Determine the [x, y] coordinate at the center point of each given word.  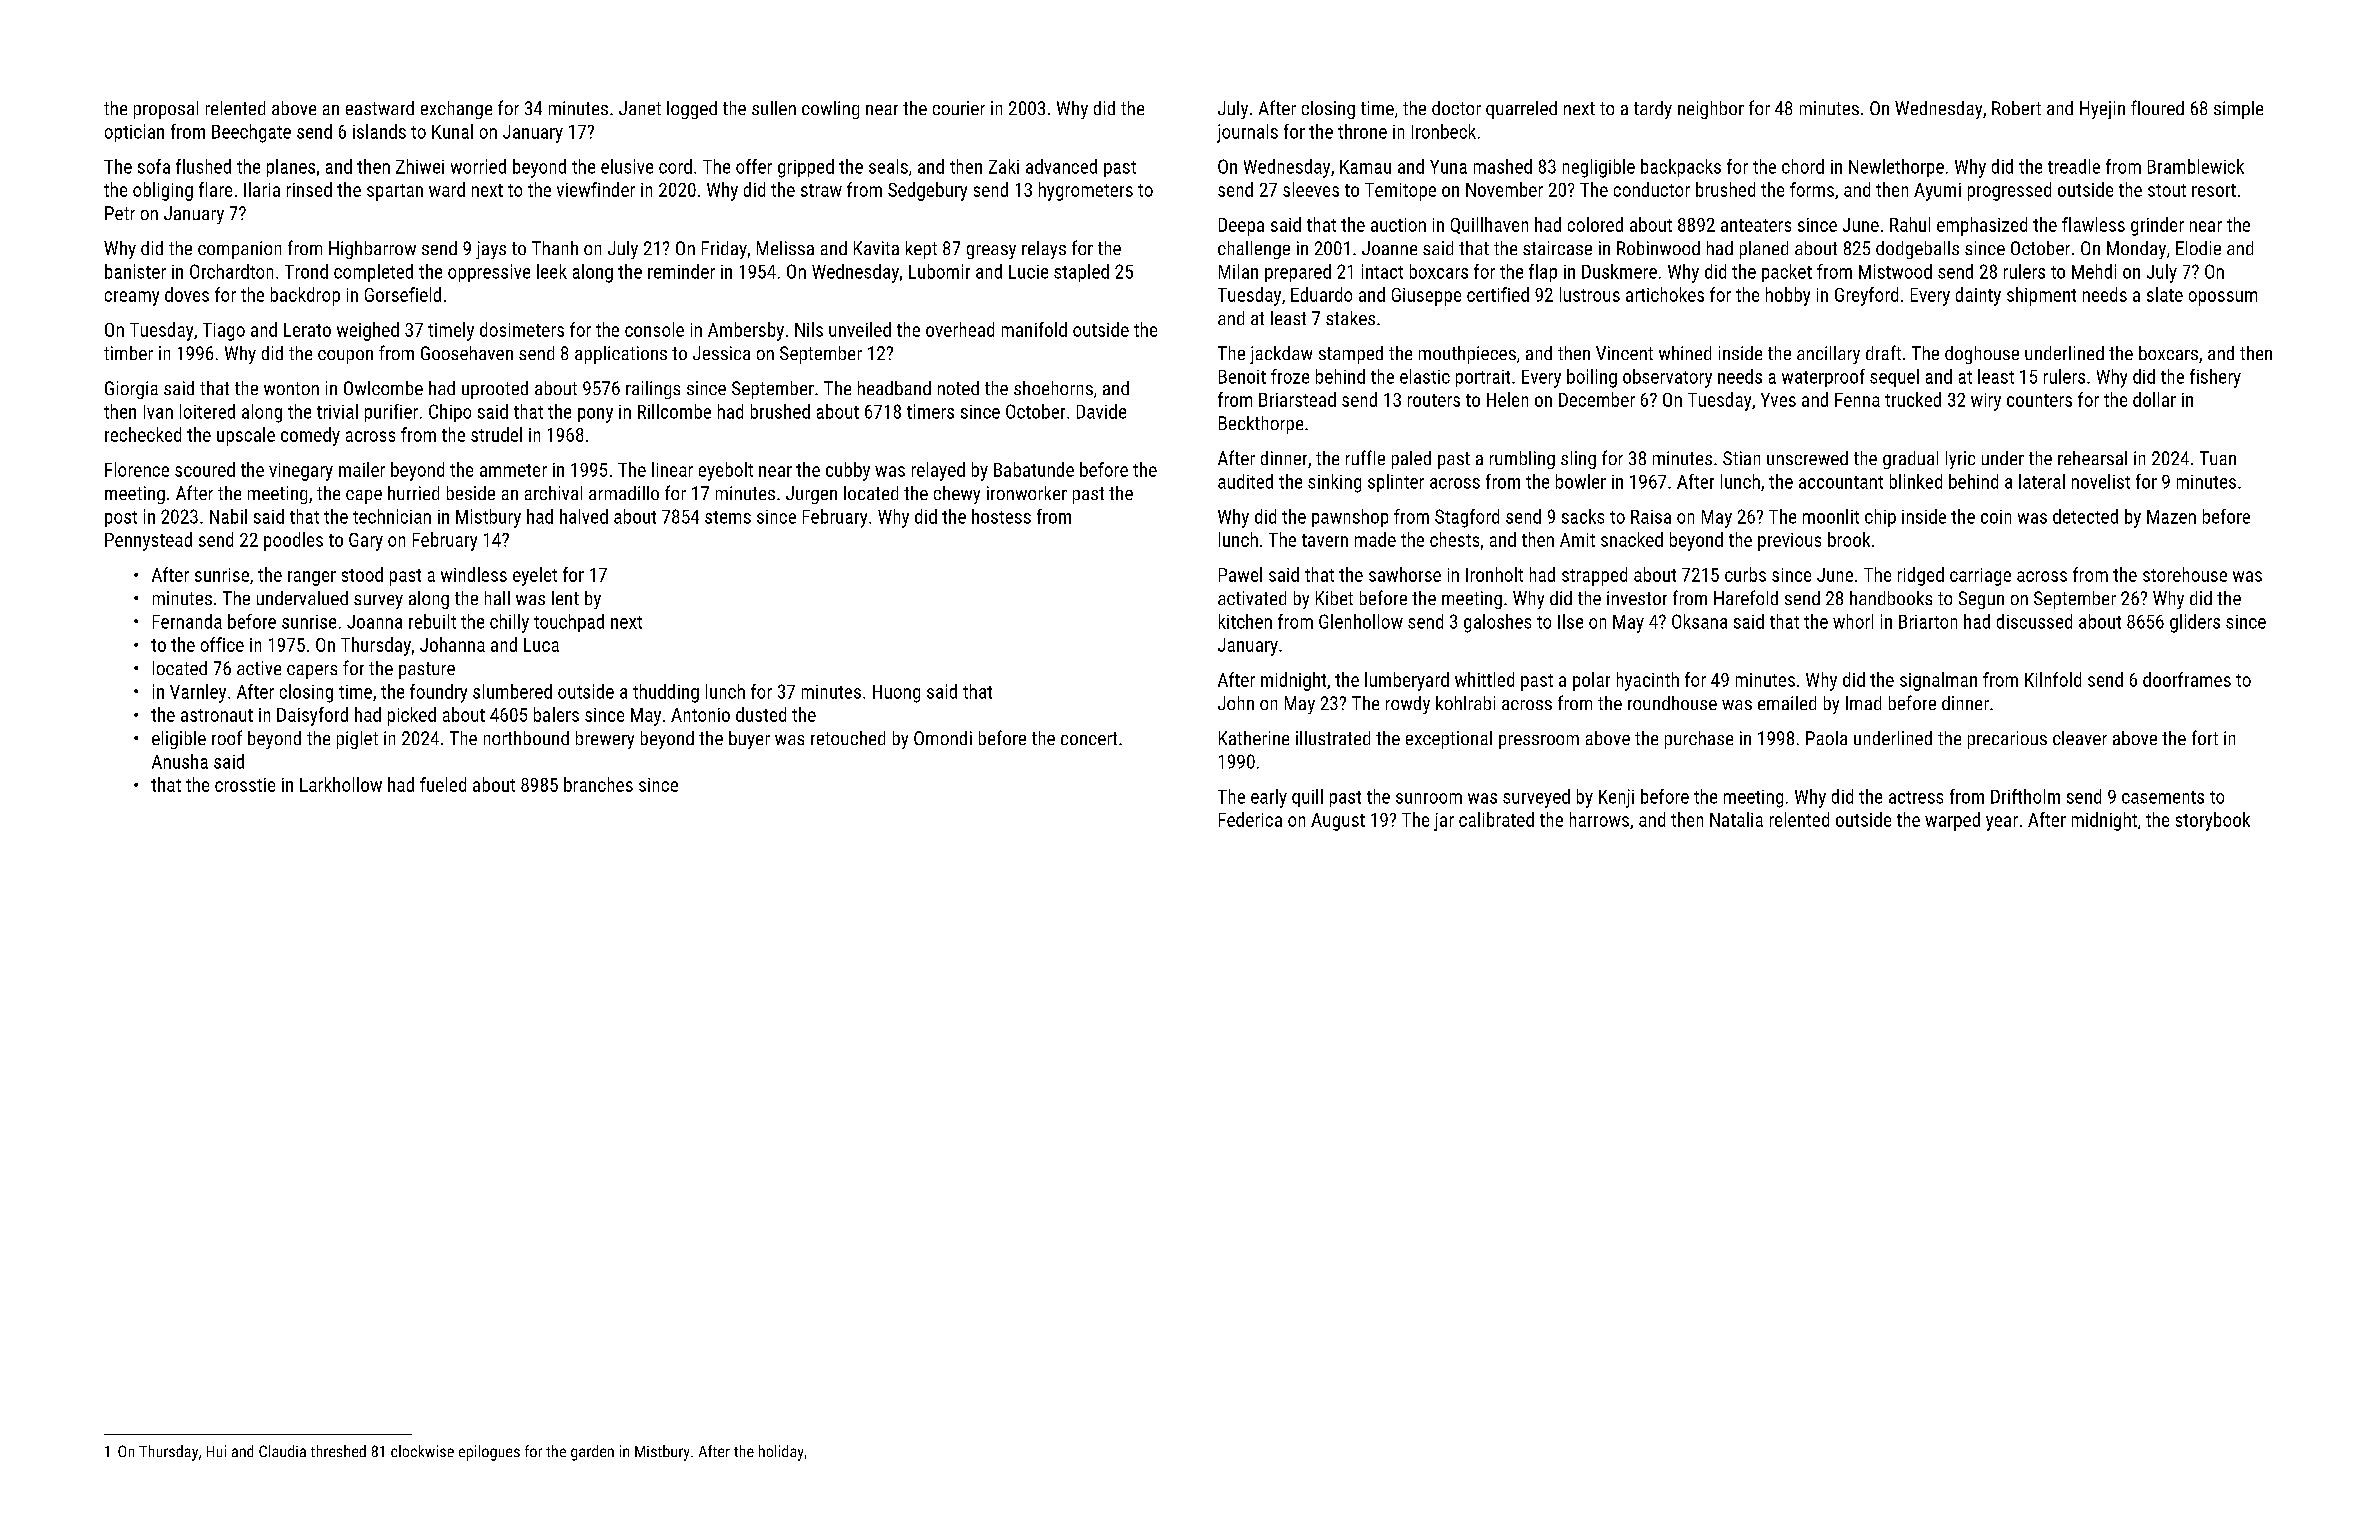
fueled [443, 784]
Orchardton [231, 271]
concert [1089, 738]
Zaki [1004, 166]
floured [2157, 107]
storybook [2213, 821]
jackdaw [1281, 355]
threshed [338, 1451]
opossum [2223, 298]
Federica [1250, 819]
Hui [216, 1451]
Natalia [1736, 819]
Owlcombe [383, 388]
